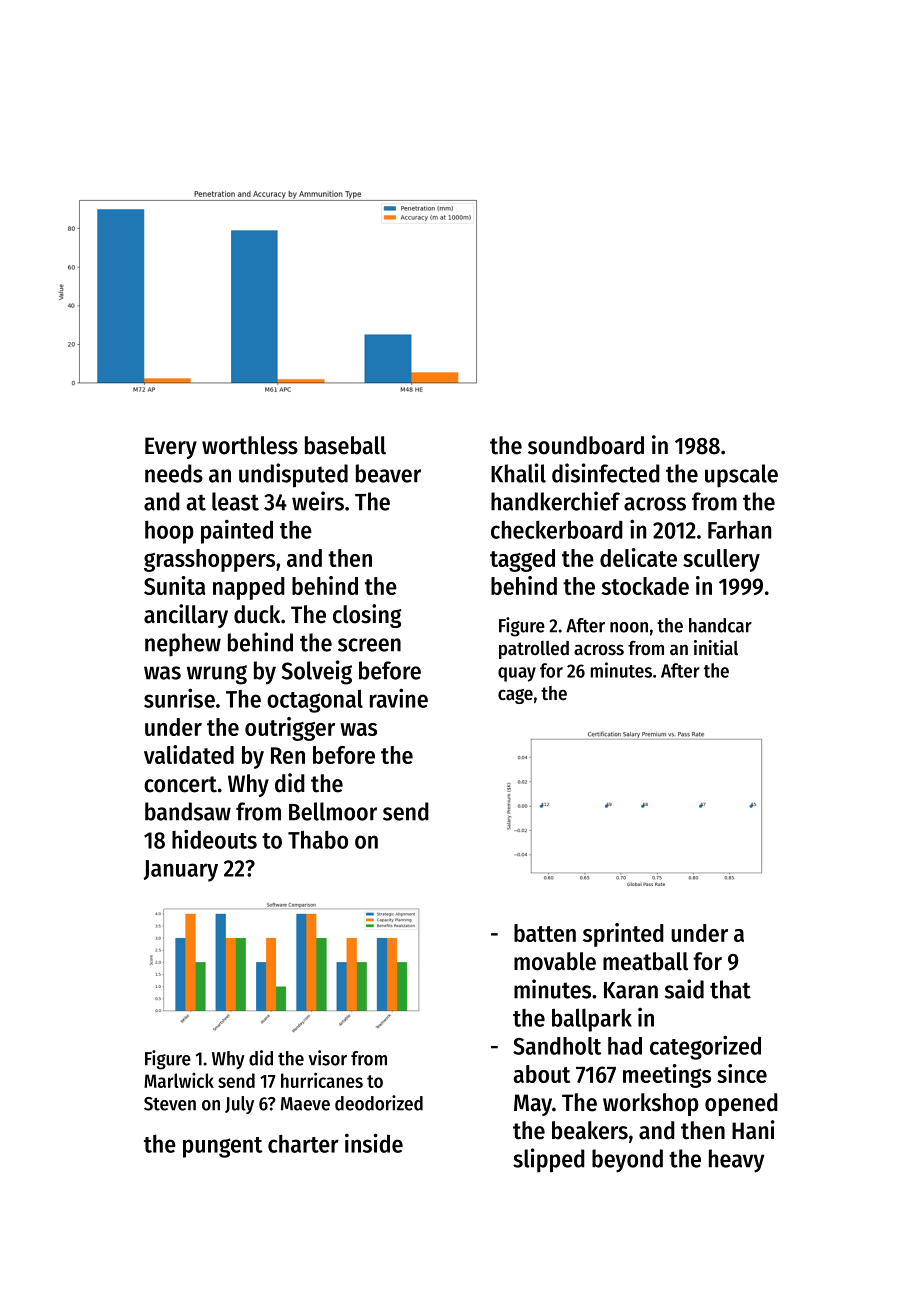 This screenshot has height=1311, width=924. Describe the element at coordinates (586, 445) in the screenshot. I see `soundboard` at that location.
